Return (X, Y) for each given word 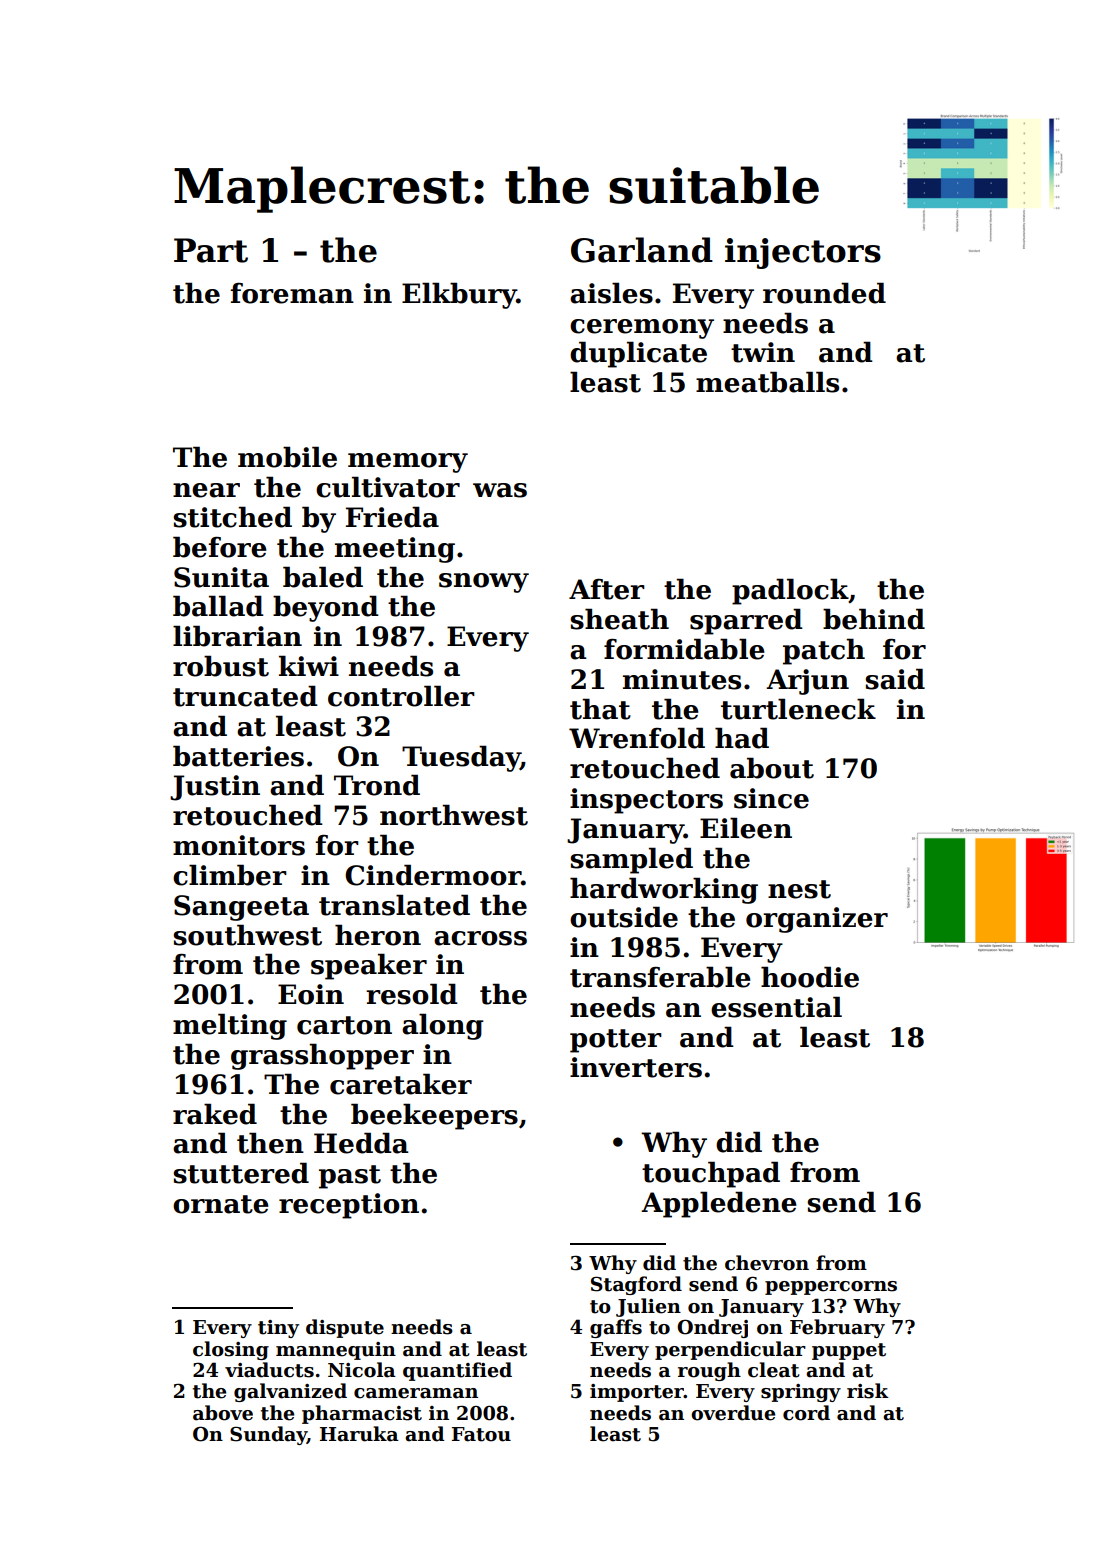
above (223, 1413)
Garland (642, 250)
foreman (292, 293)
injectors (803, 253)
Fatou (481, 1434)
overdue (733, 1413)
